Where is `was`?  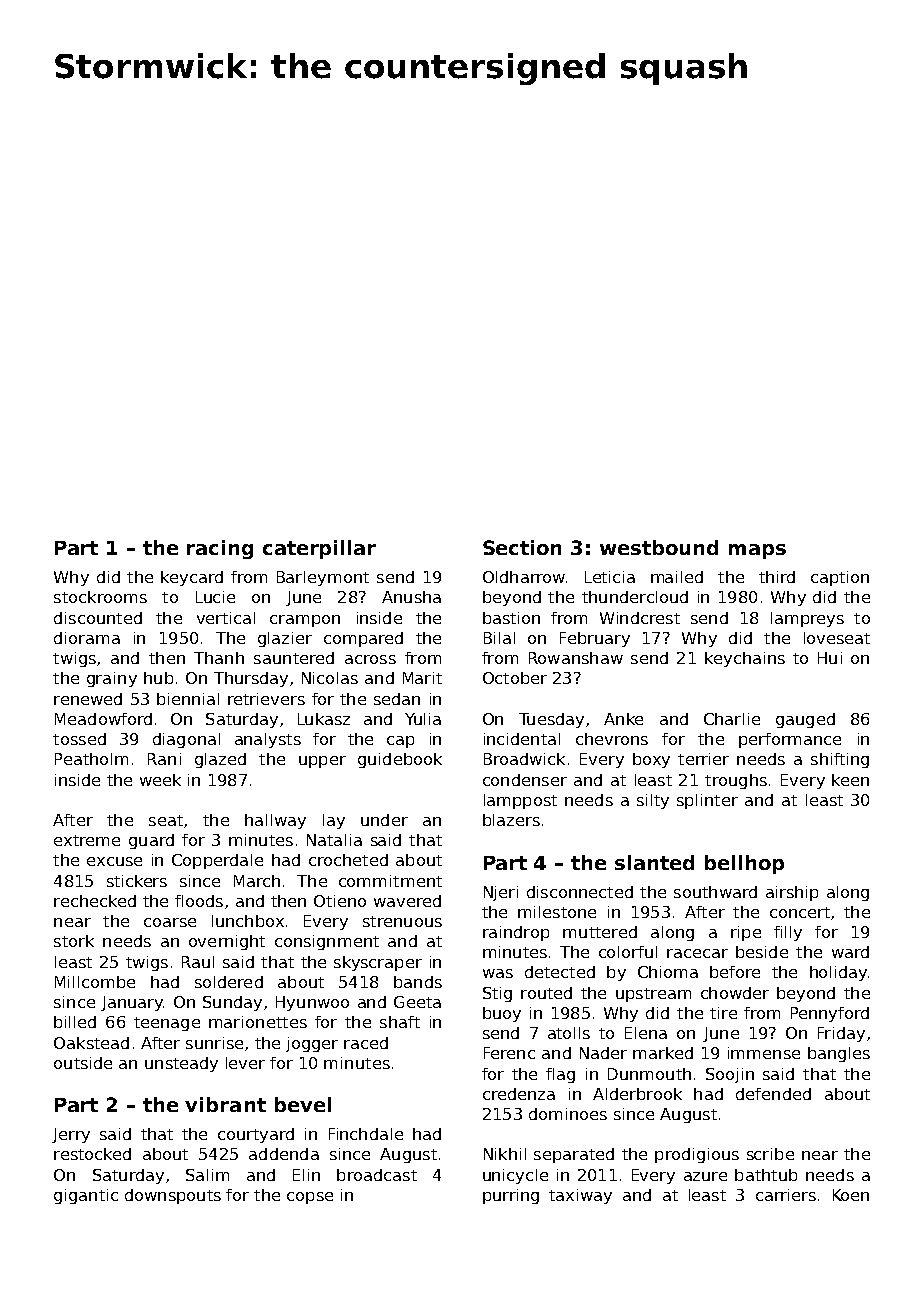
was is located at coordinates (498, 973).
